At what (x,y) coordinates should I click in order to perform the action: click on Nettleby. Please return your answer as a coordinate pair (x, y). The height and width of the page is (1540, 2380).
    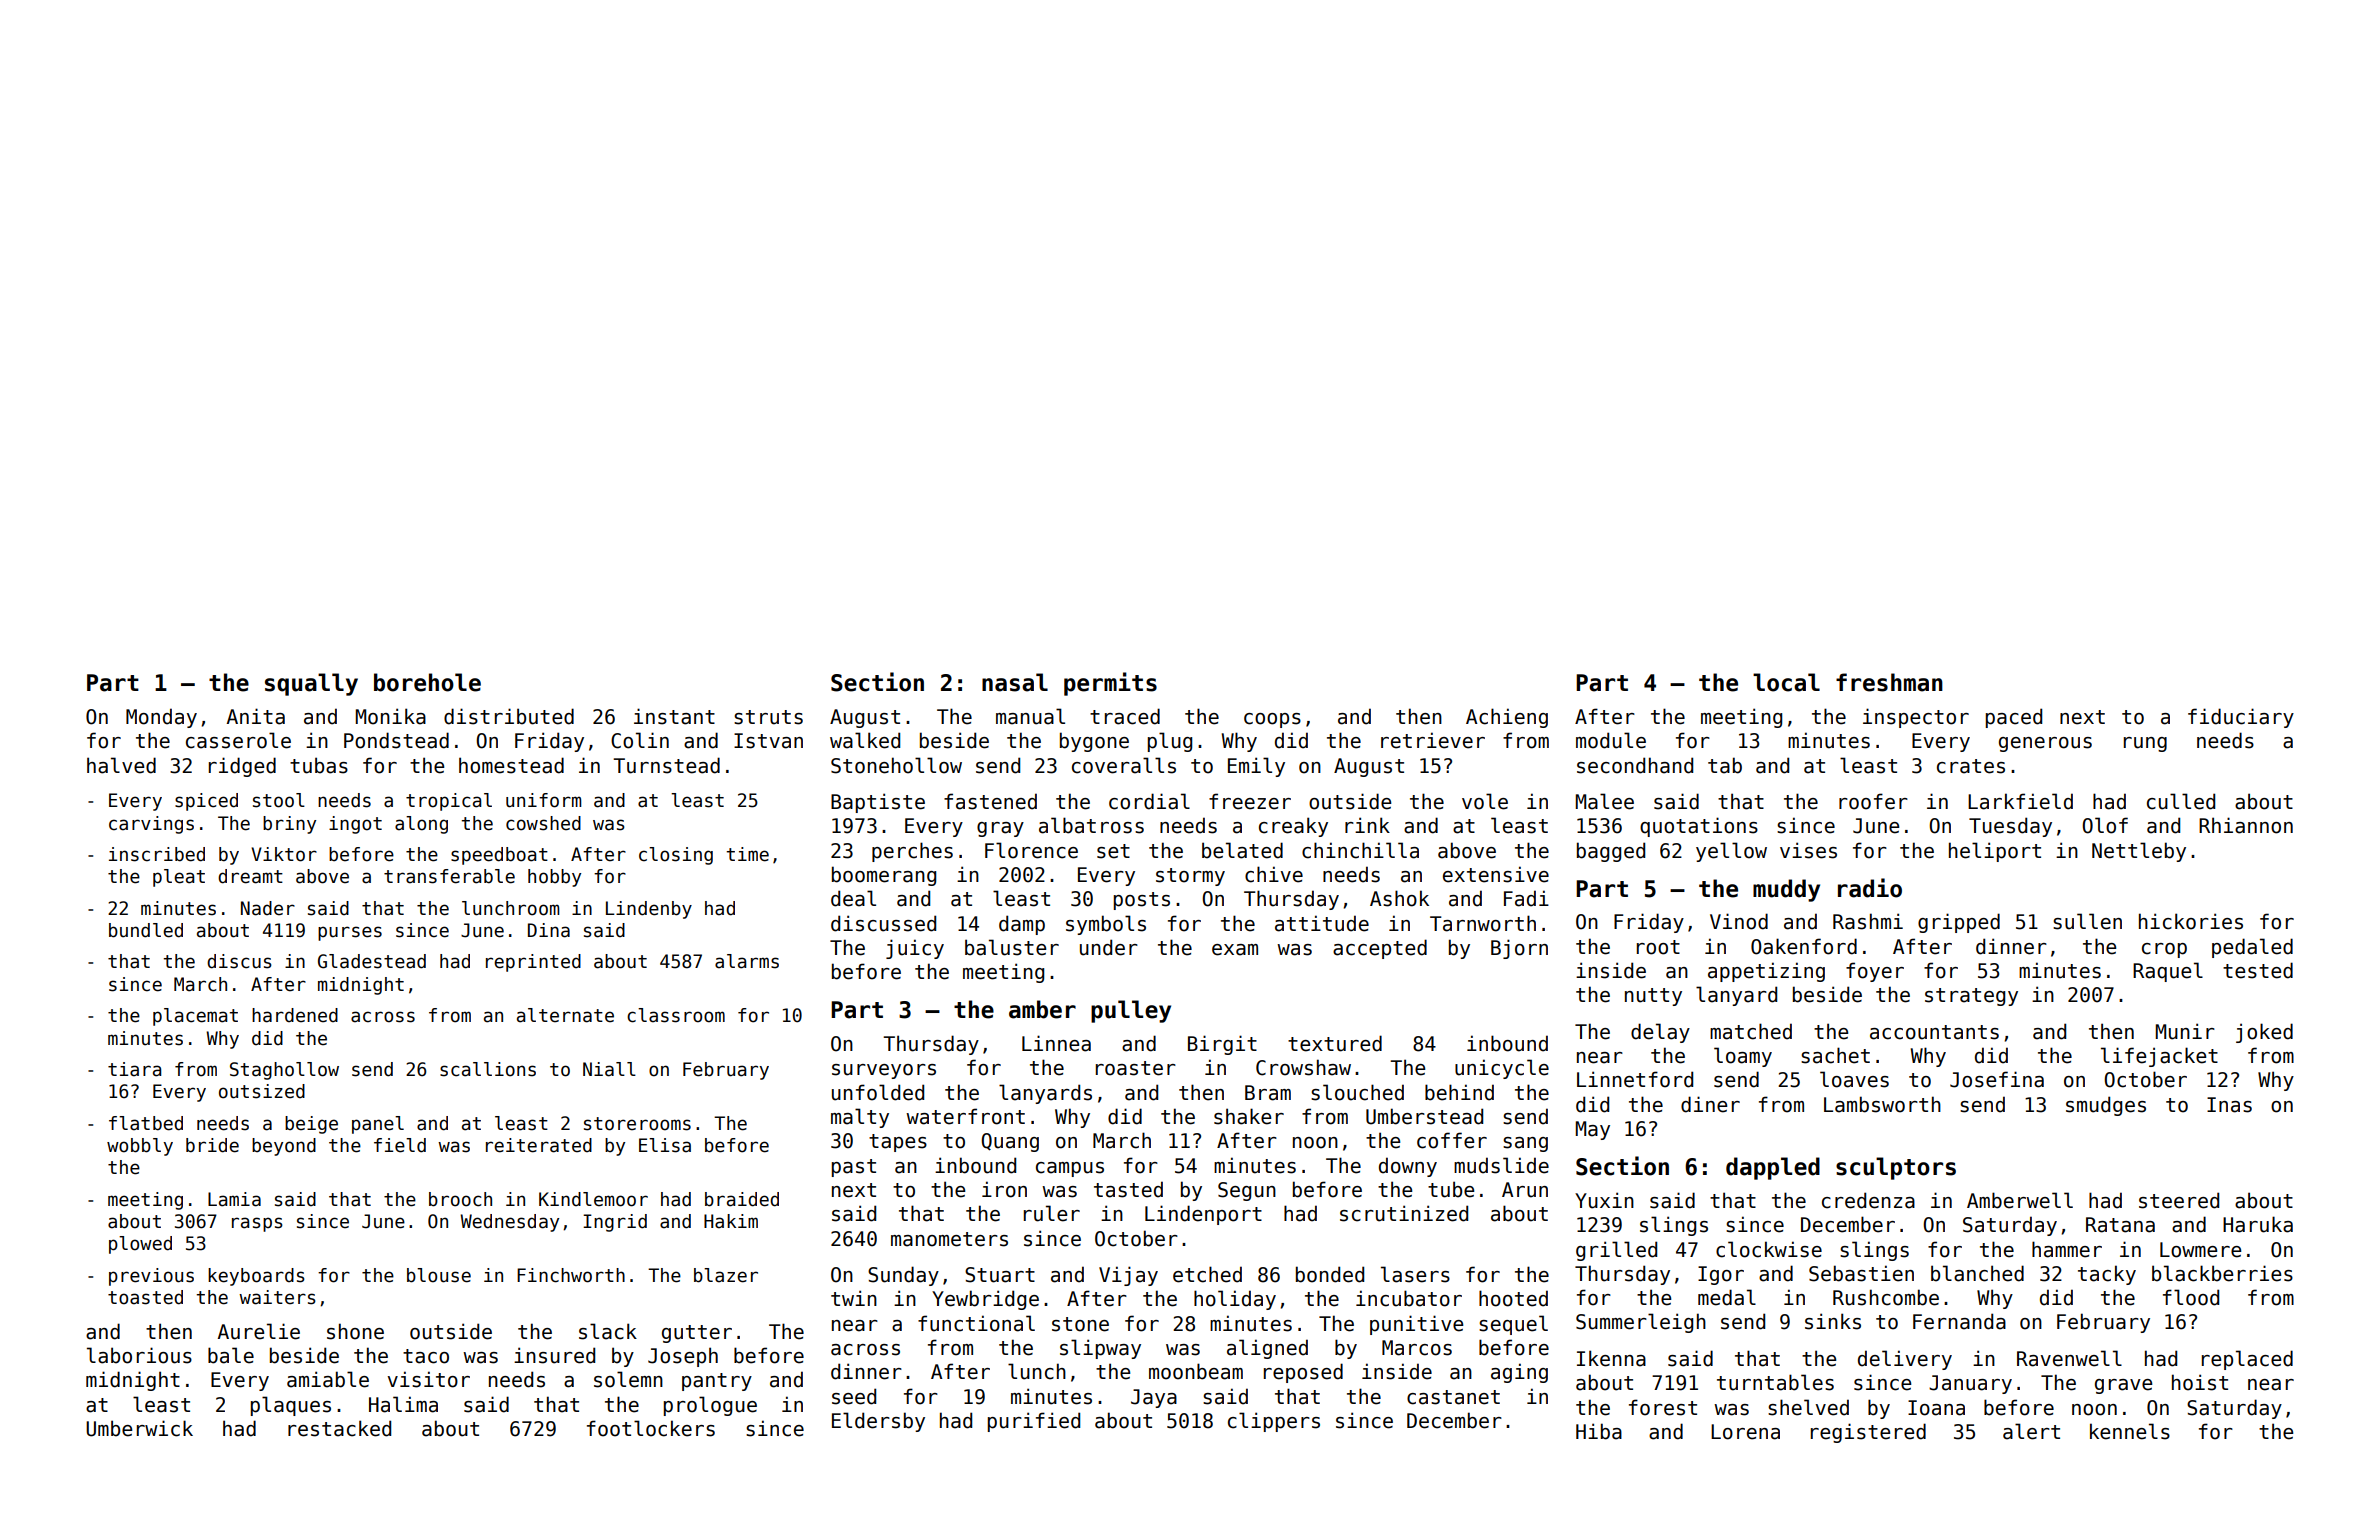
    Looking at the image, I should click on (2139, 852).
